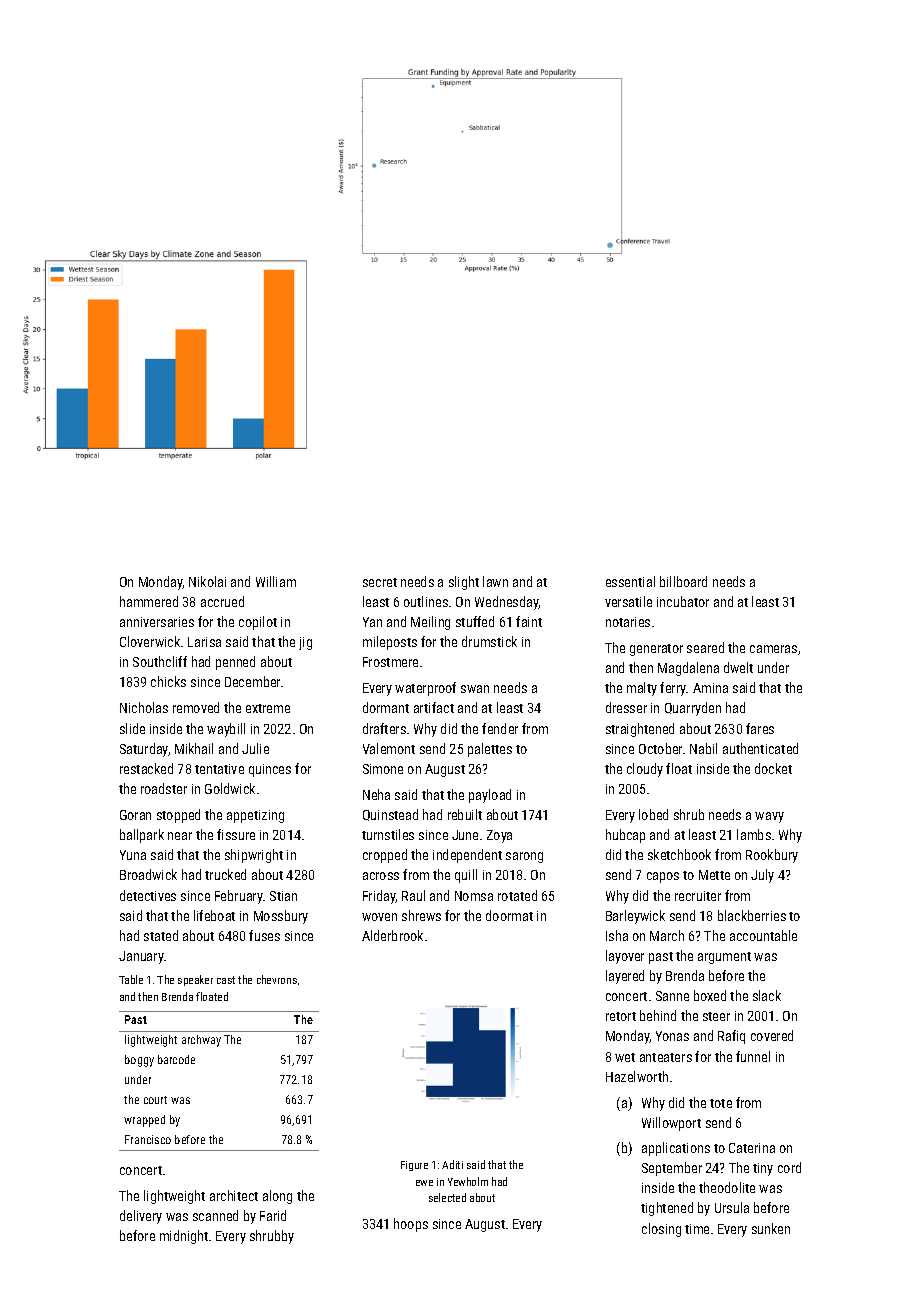 The width and height of the screenshot is (924, 1308). I want to click on midnight, so click(184, 1237).
